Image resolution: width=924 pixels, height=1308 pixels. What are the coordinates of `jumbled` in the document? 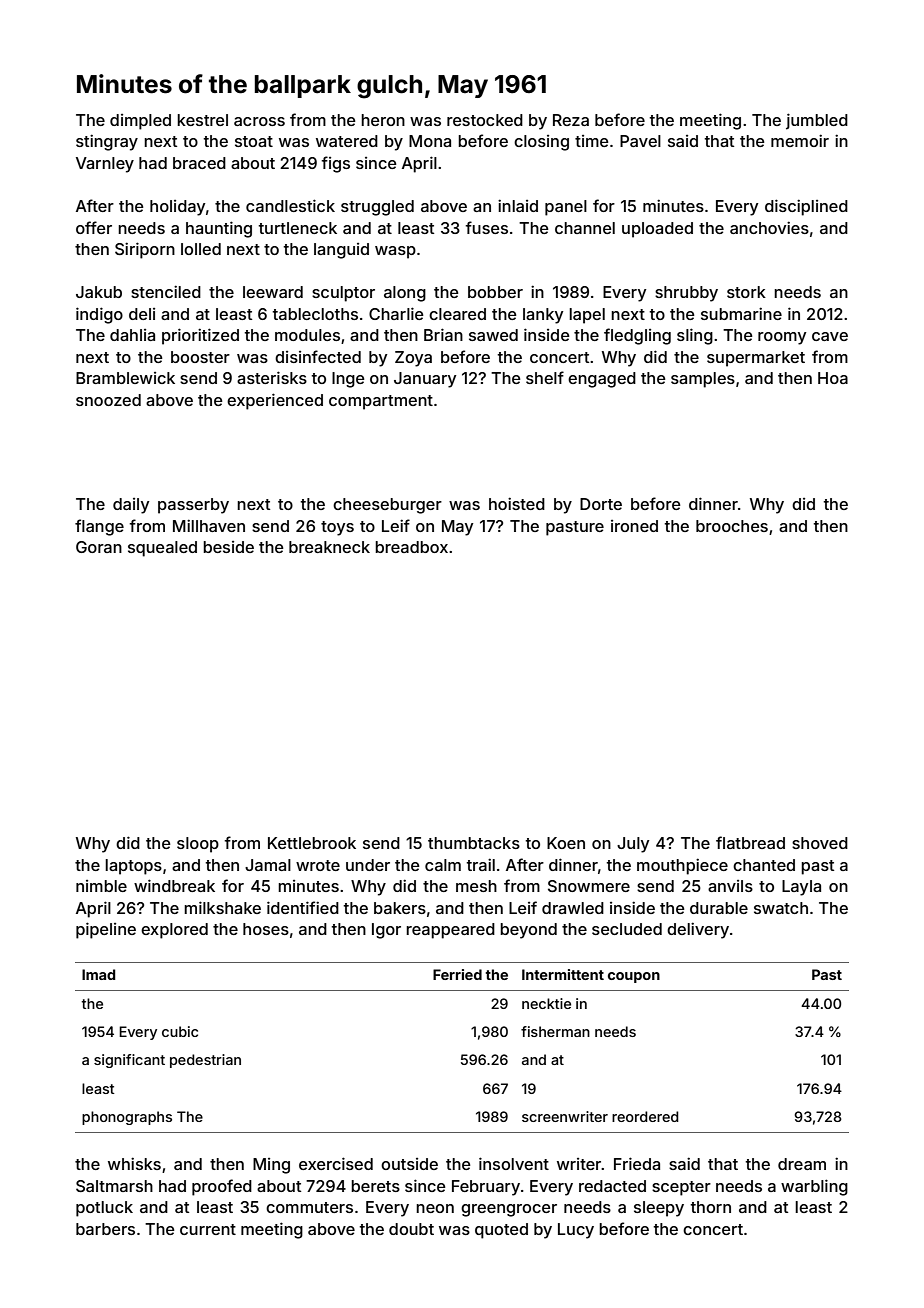 It's located at (817, 121).
